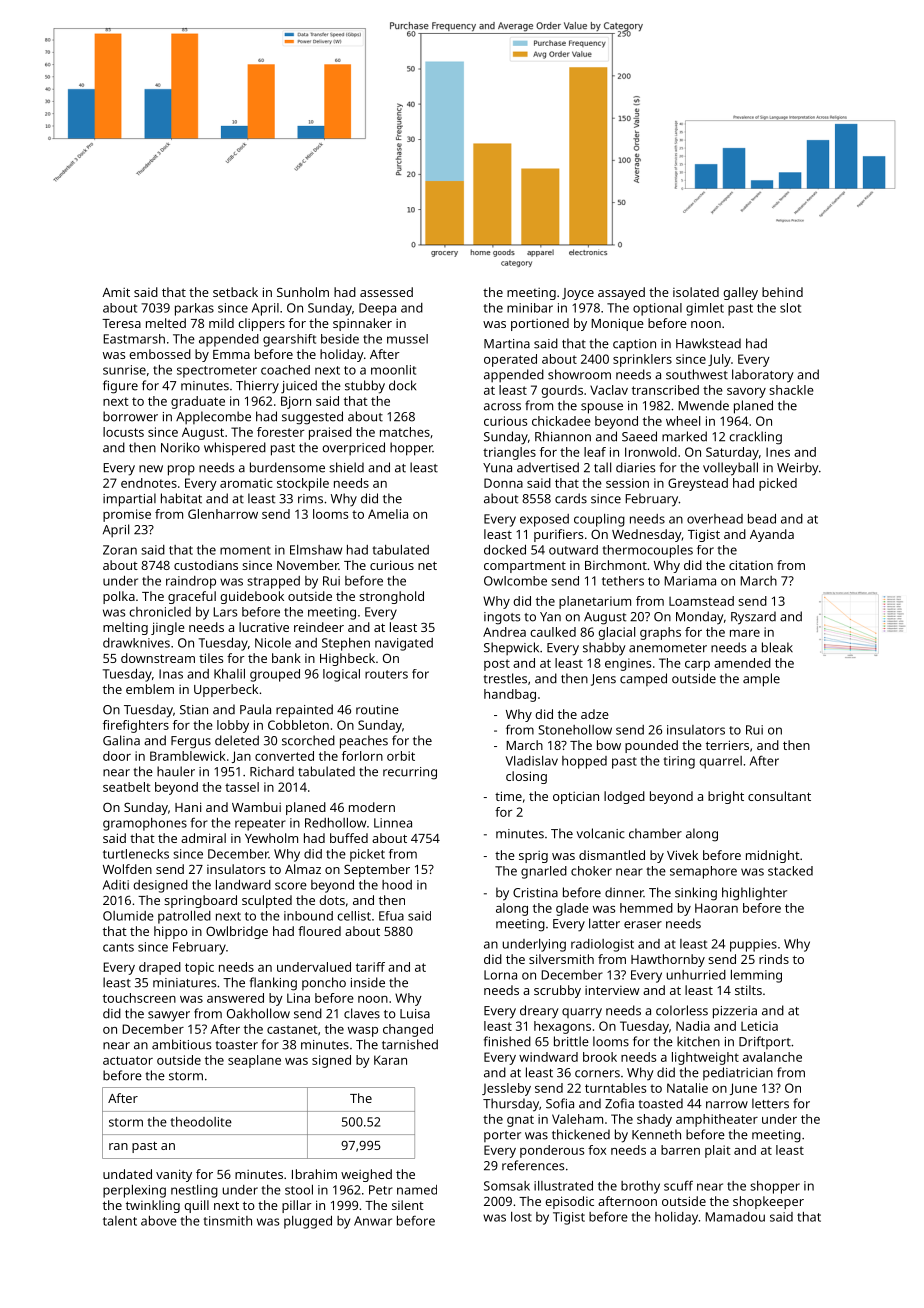  What do you see at coordinates (386, 292) in the screenshot?
I see `assessed` at bounding box center [386, 292].
